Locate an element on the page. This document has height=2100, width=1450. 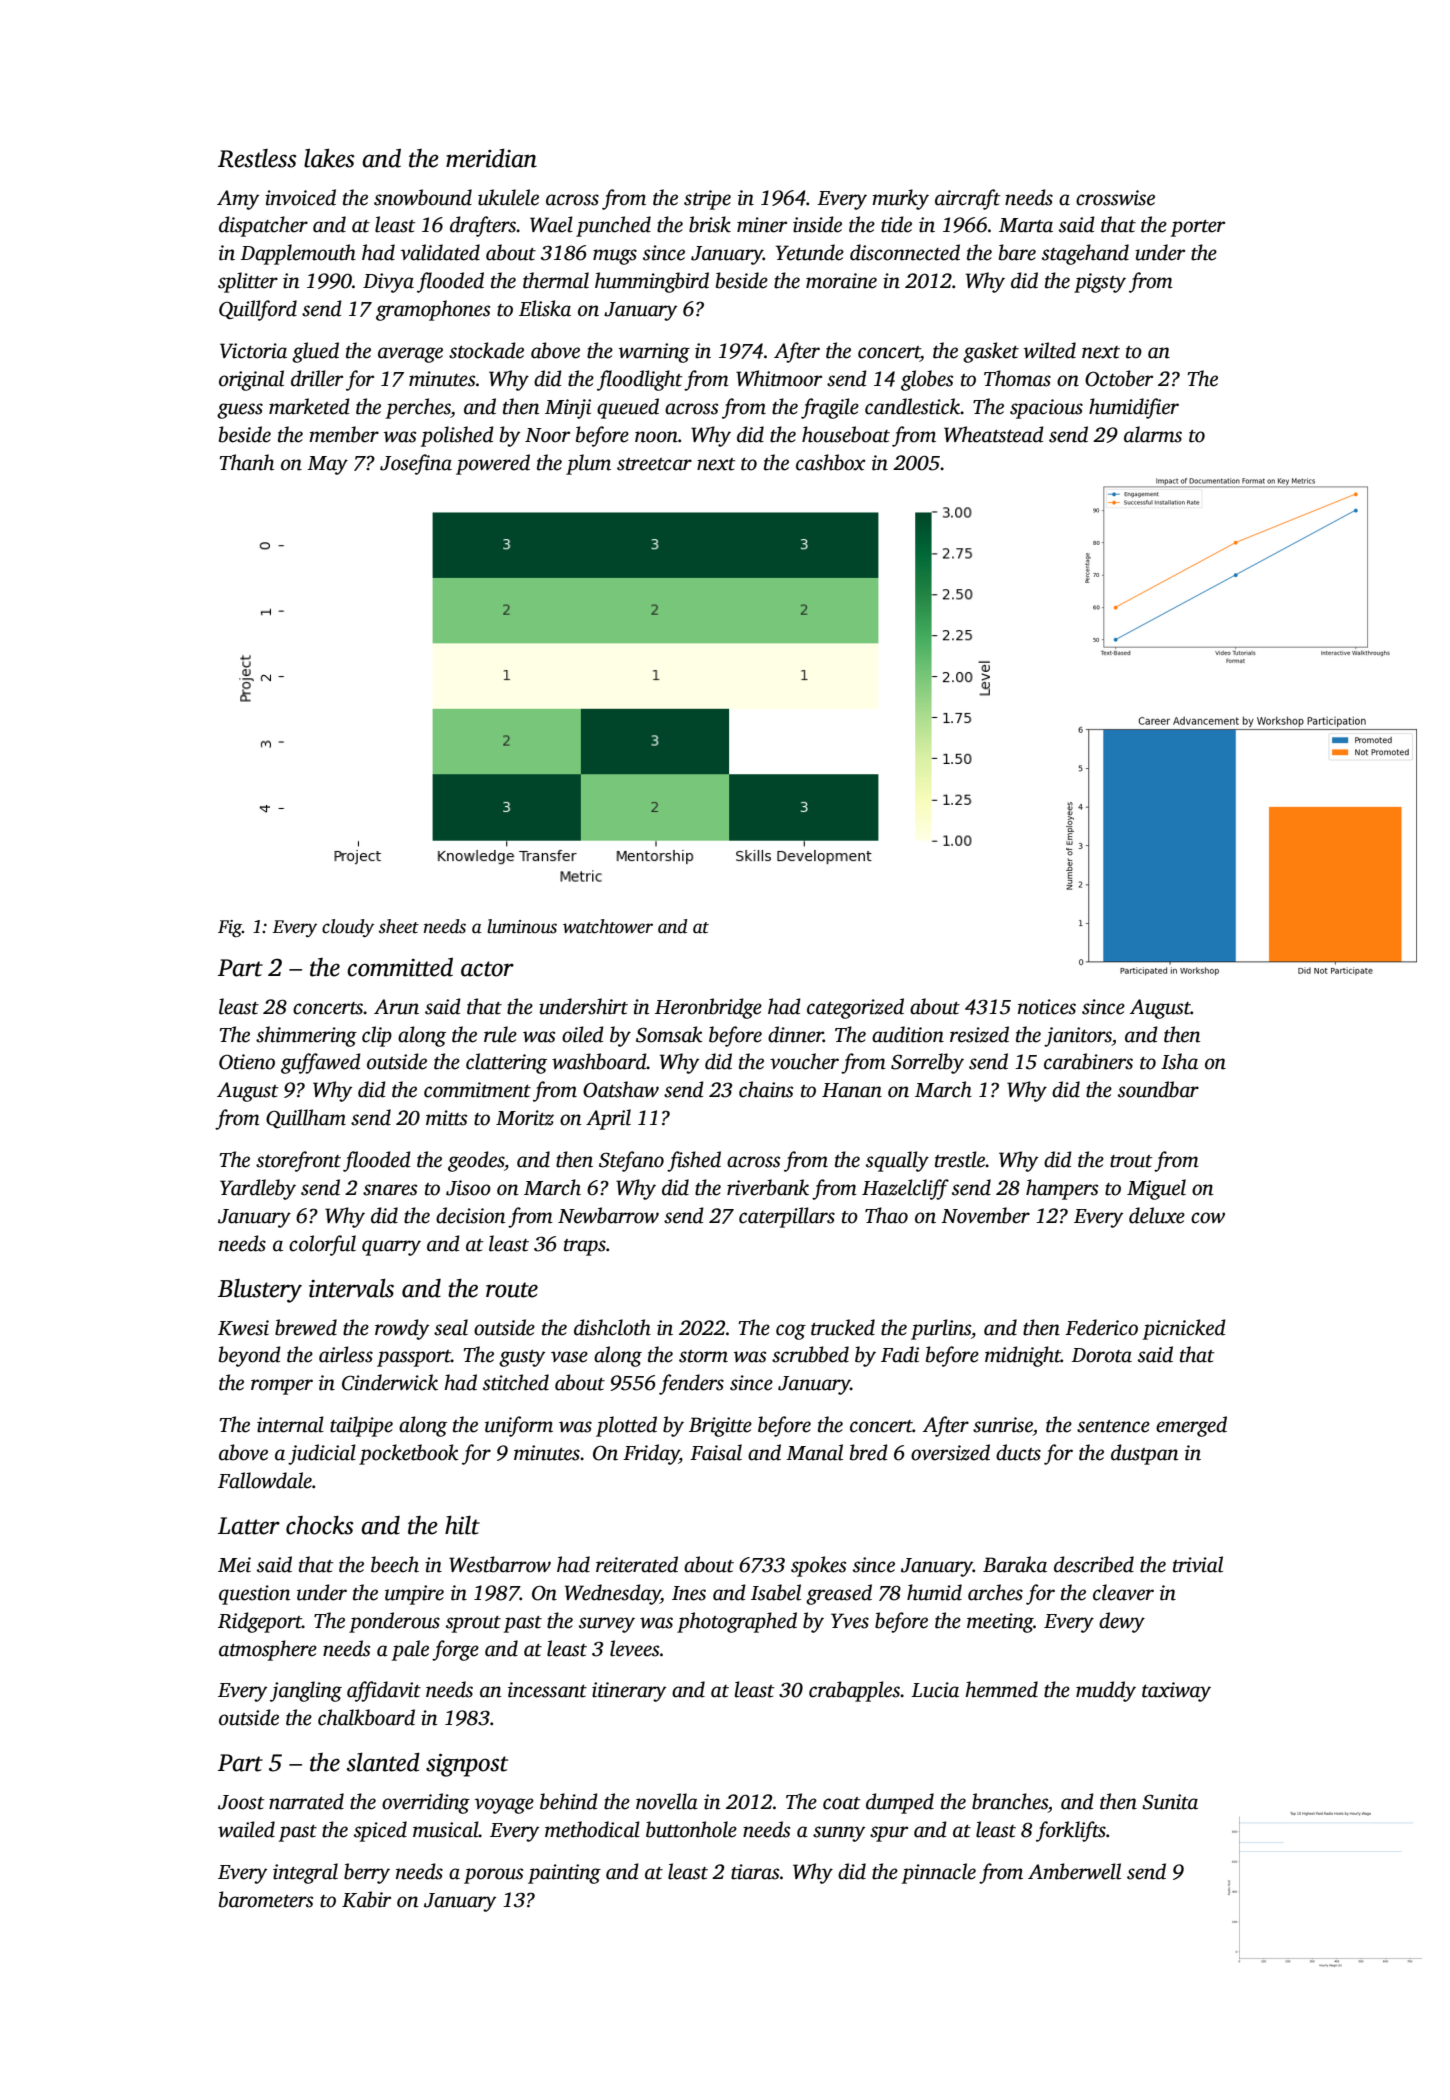
cloudy is located at coordinates (348, 928).
